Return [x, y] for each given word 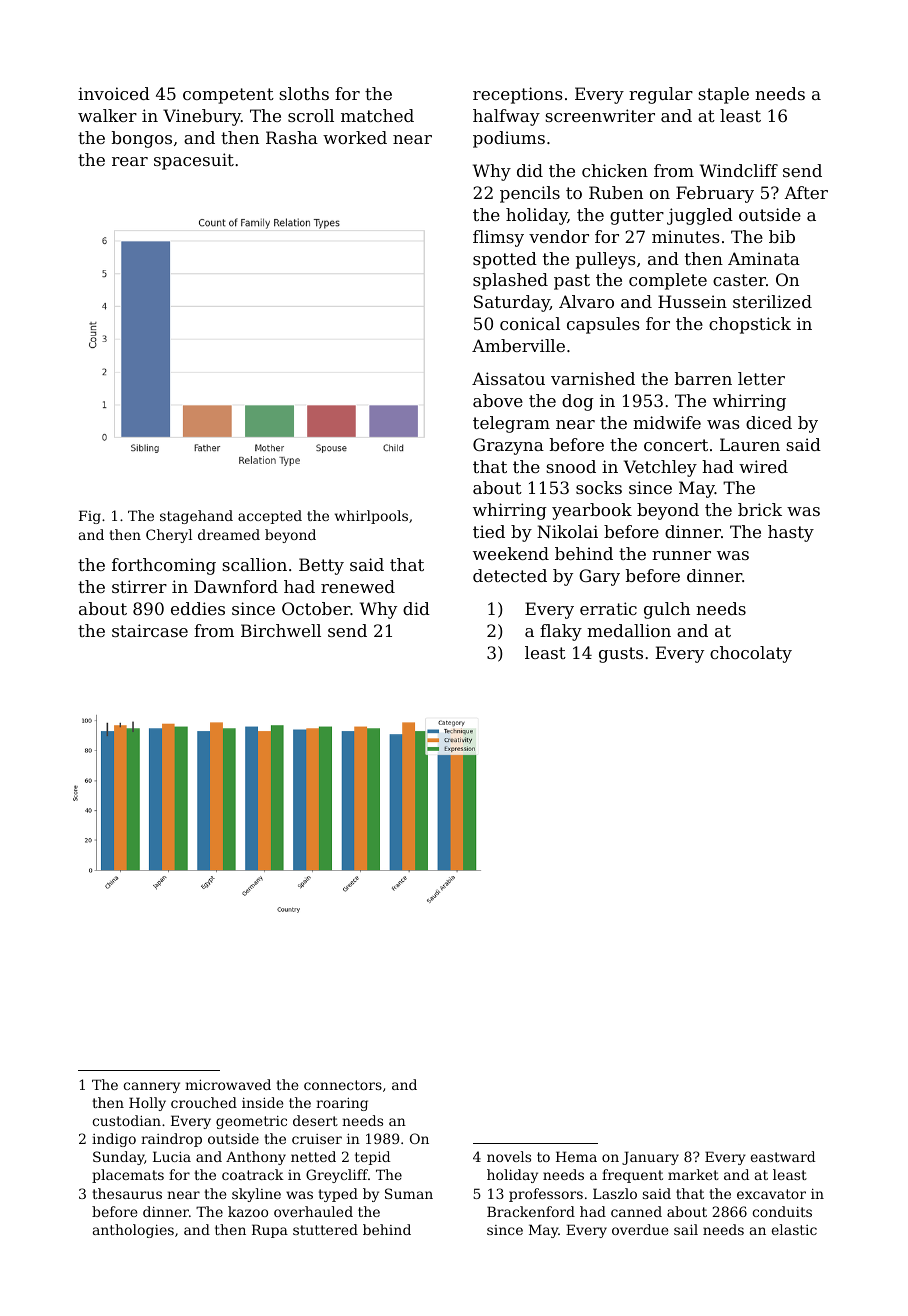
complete [668, 281]
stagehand [196, 517]
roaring [342, 1104]
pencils [530, 194]
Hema [576, 1156]
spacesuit [194, 161]
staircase [150, 630]
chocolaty [751, 654]
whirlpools [371, 517]
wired [763, 466]
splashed [510, 281]
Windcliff [739, 170]
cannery [151, 1087]
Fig [90, 517]
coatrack [253, 1174]
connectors [343, 1085]
